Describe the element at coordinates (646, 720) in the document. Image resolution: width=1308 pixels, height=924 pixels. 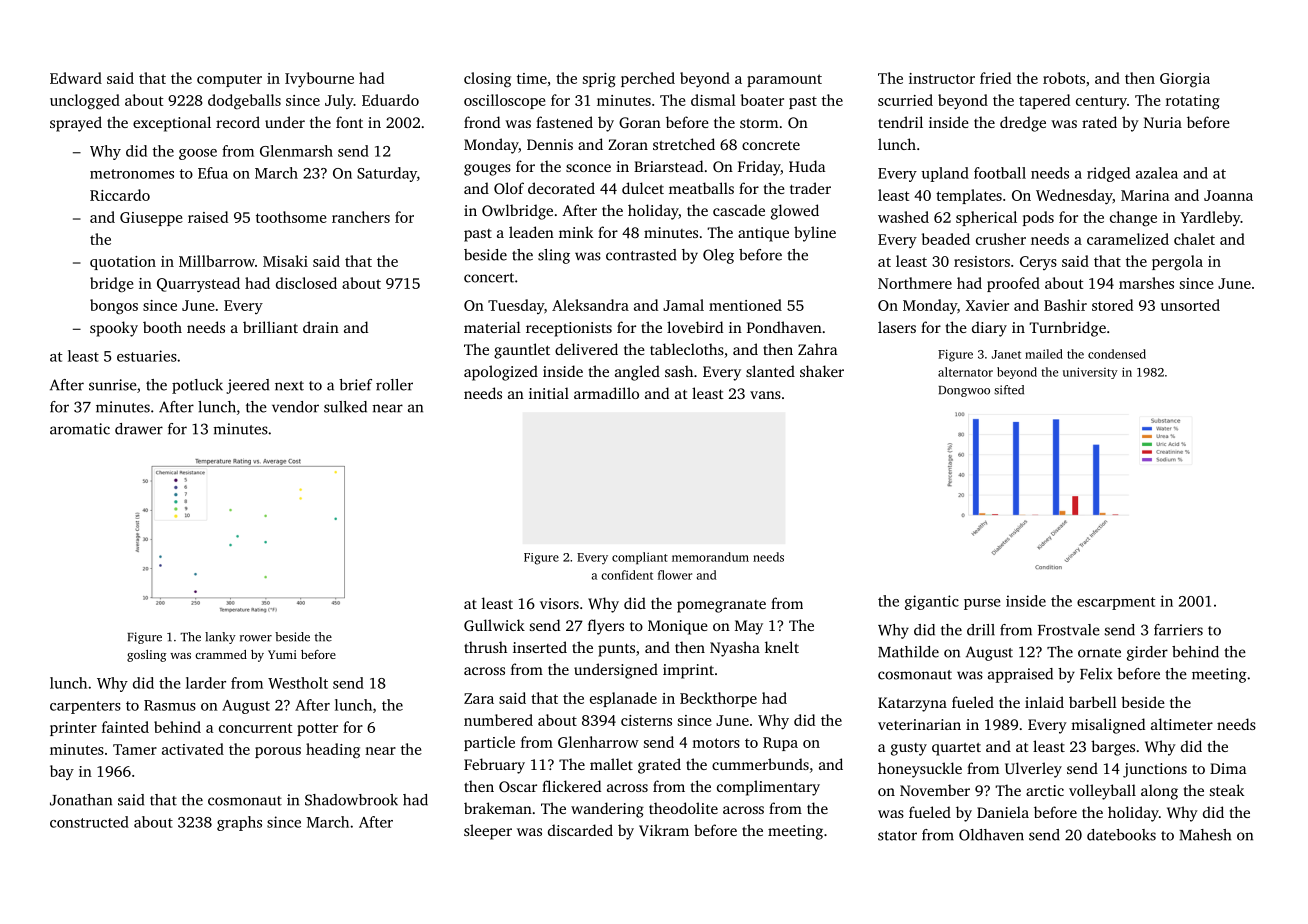
I see `cisterns` at that location.
